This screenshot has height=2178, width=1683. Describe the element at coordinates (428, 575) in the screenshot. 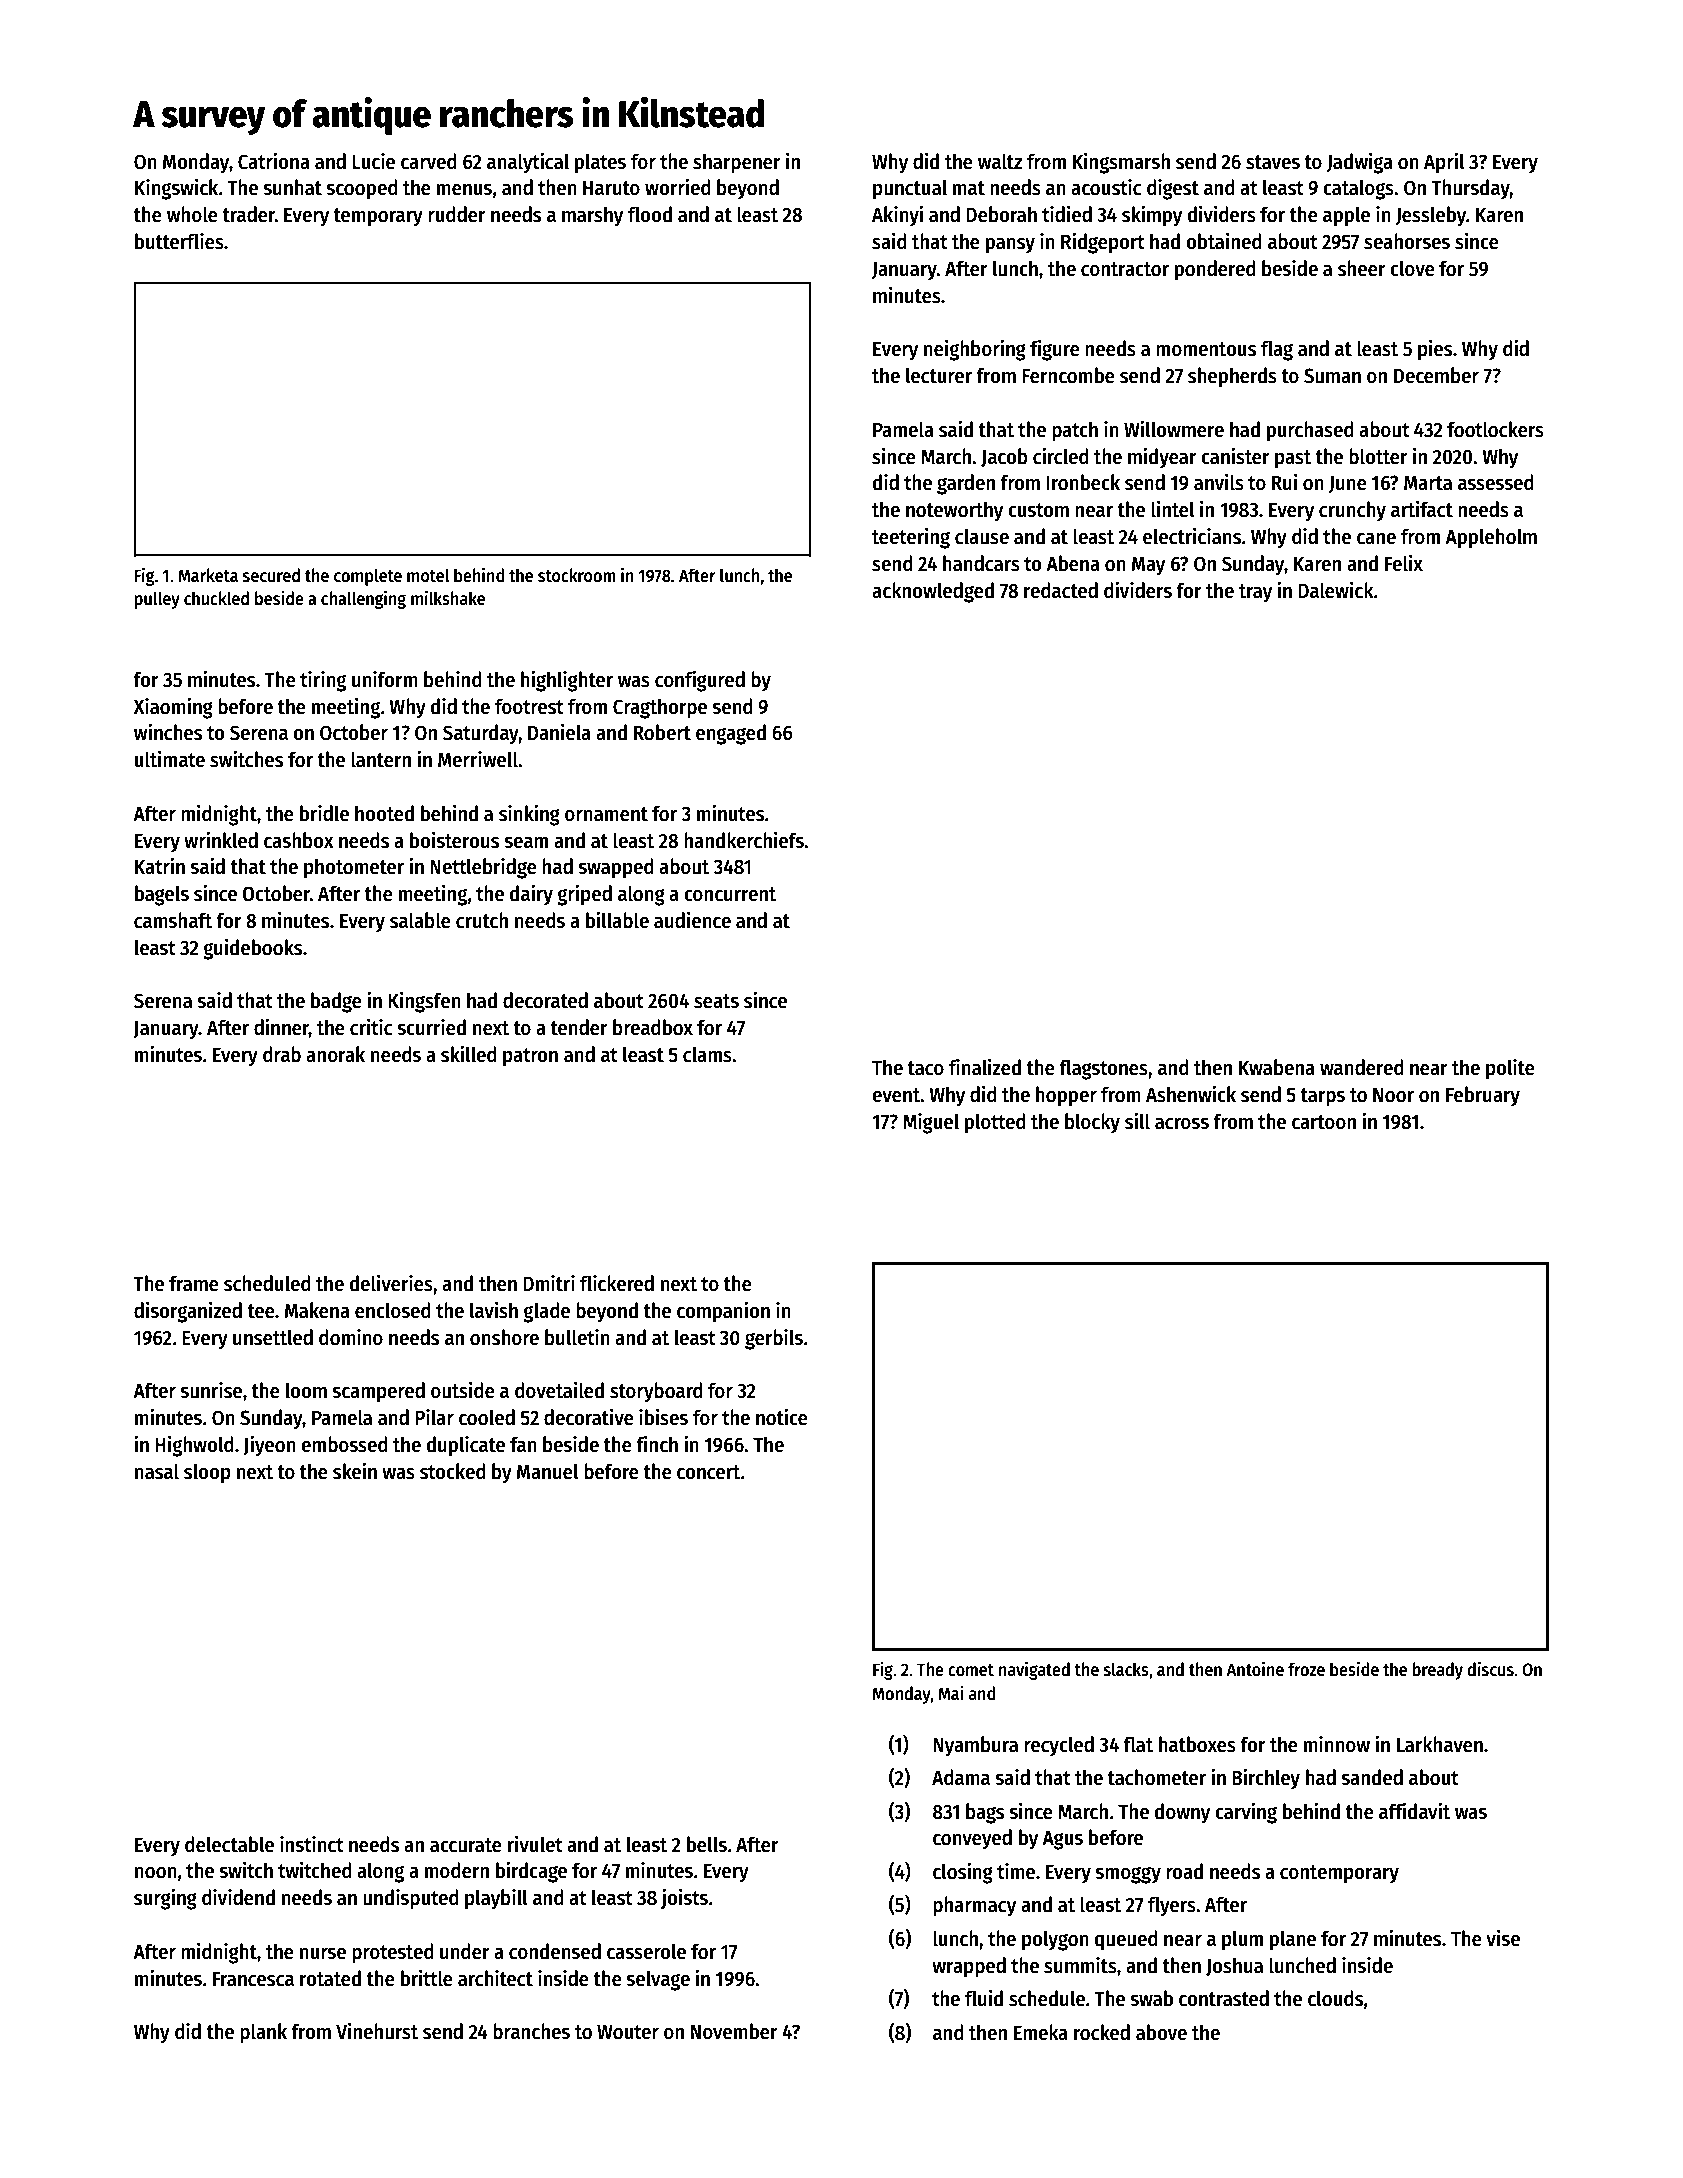

I see `motel` at that location.
